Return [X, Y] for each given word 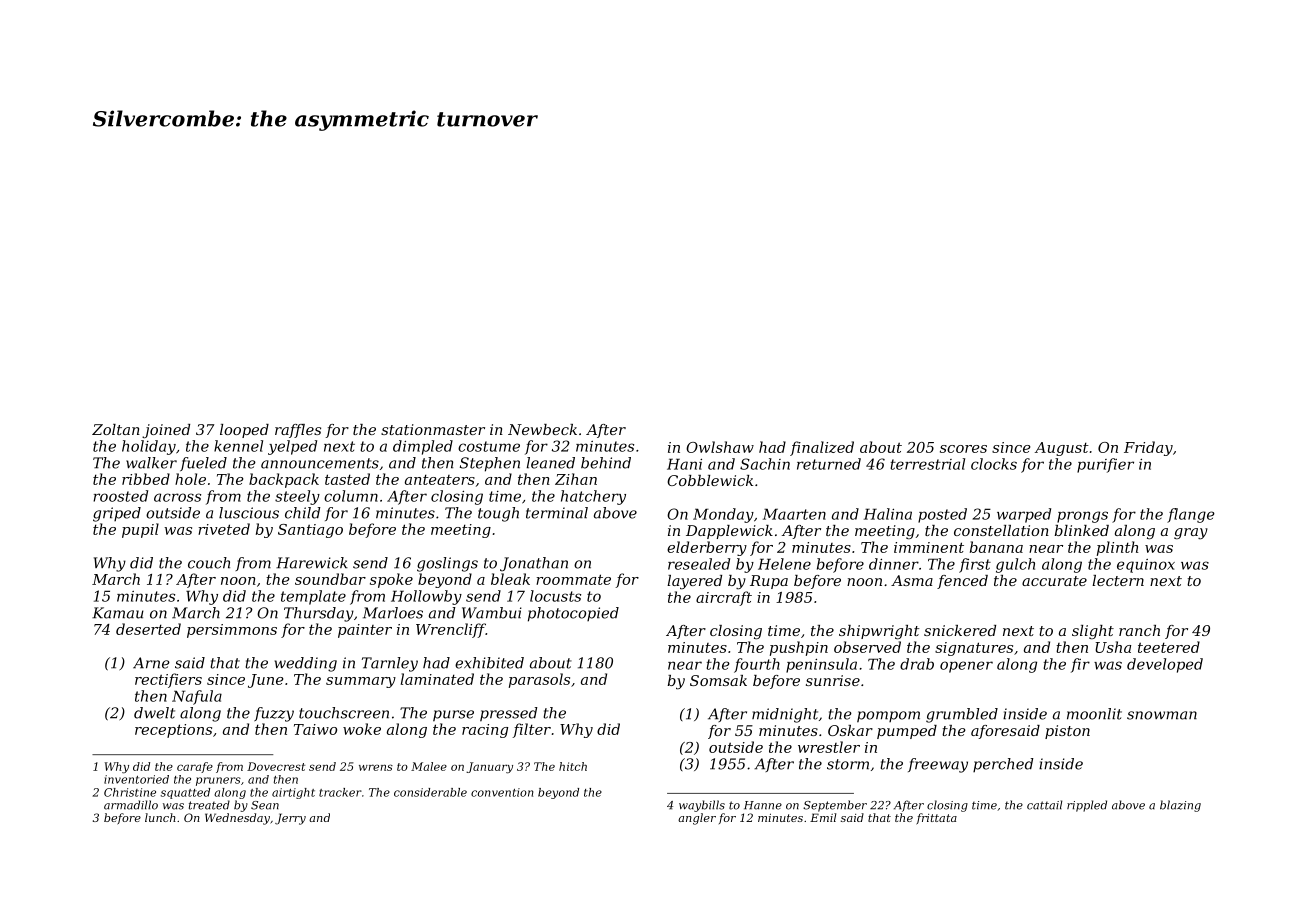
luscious [249, 513]
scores [963, 449]
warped [1024, 515]
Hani [684, 464]
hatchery [593, 497]
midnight [785, 715]
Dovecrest [276, 766]
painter [365, 631]
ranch [1139, 630]
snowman [1162, 715]
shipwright [879, 632]
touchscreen [344, 713]
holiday [149, 447]
